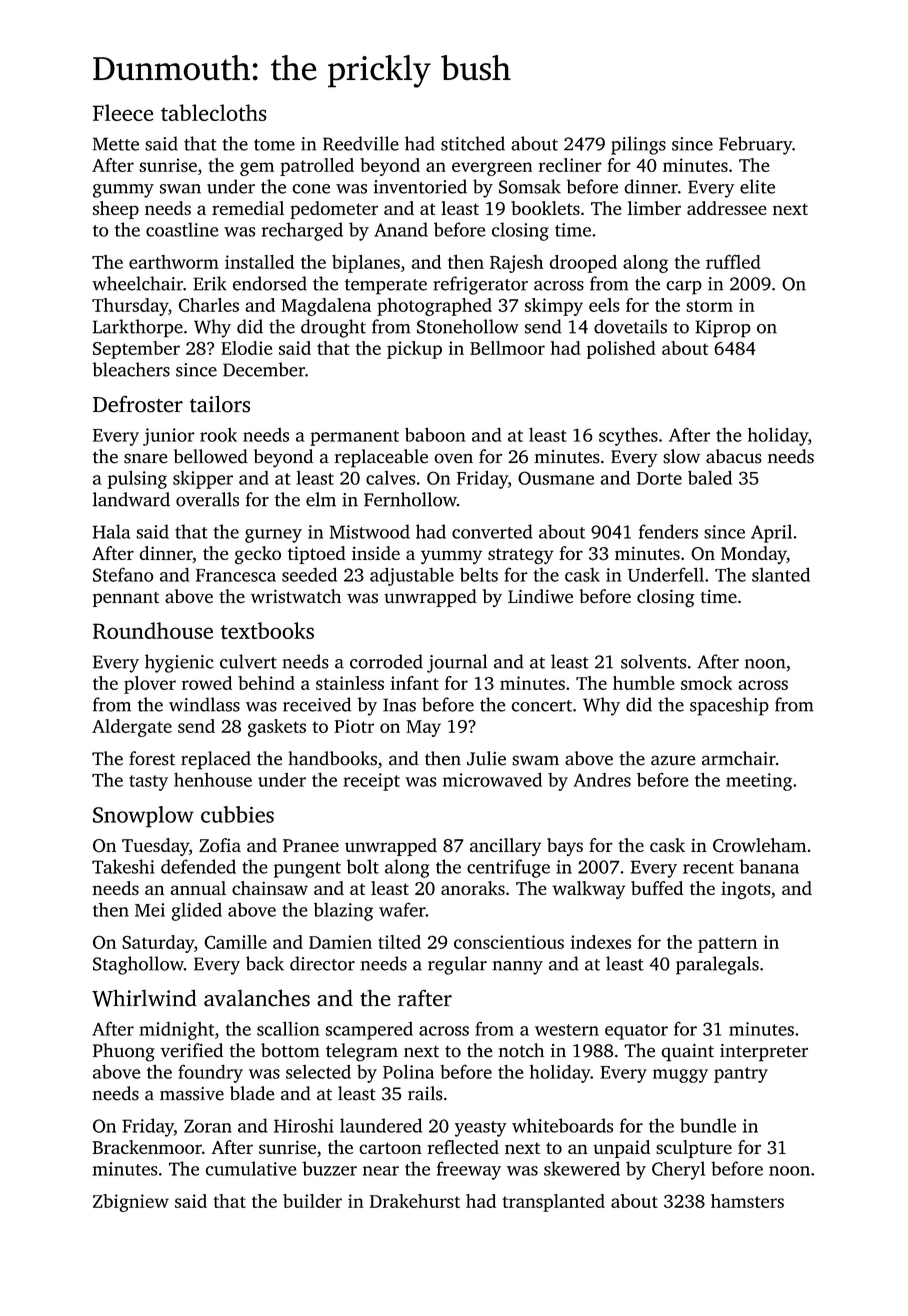  I want to click on pilings, so click(638, 145).
